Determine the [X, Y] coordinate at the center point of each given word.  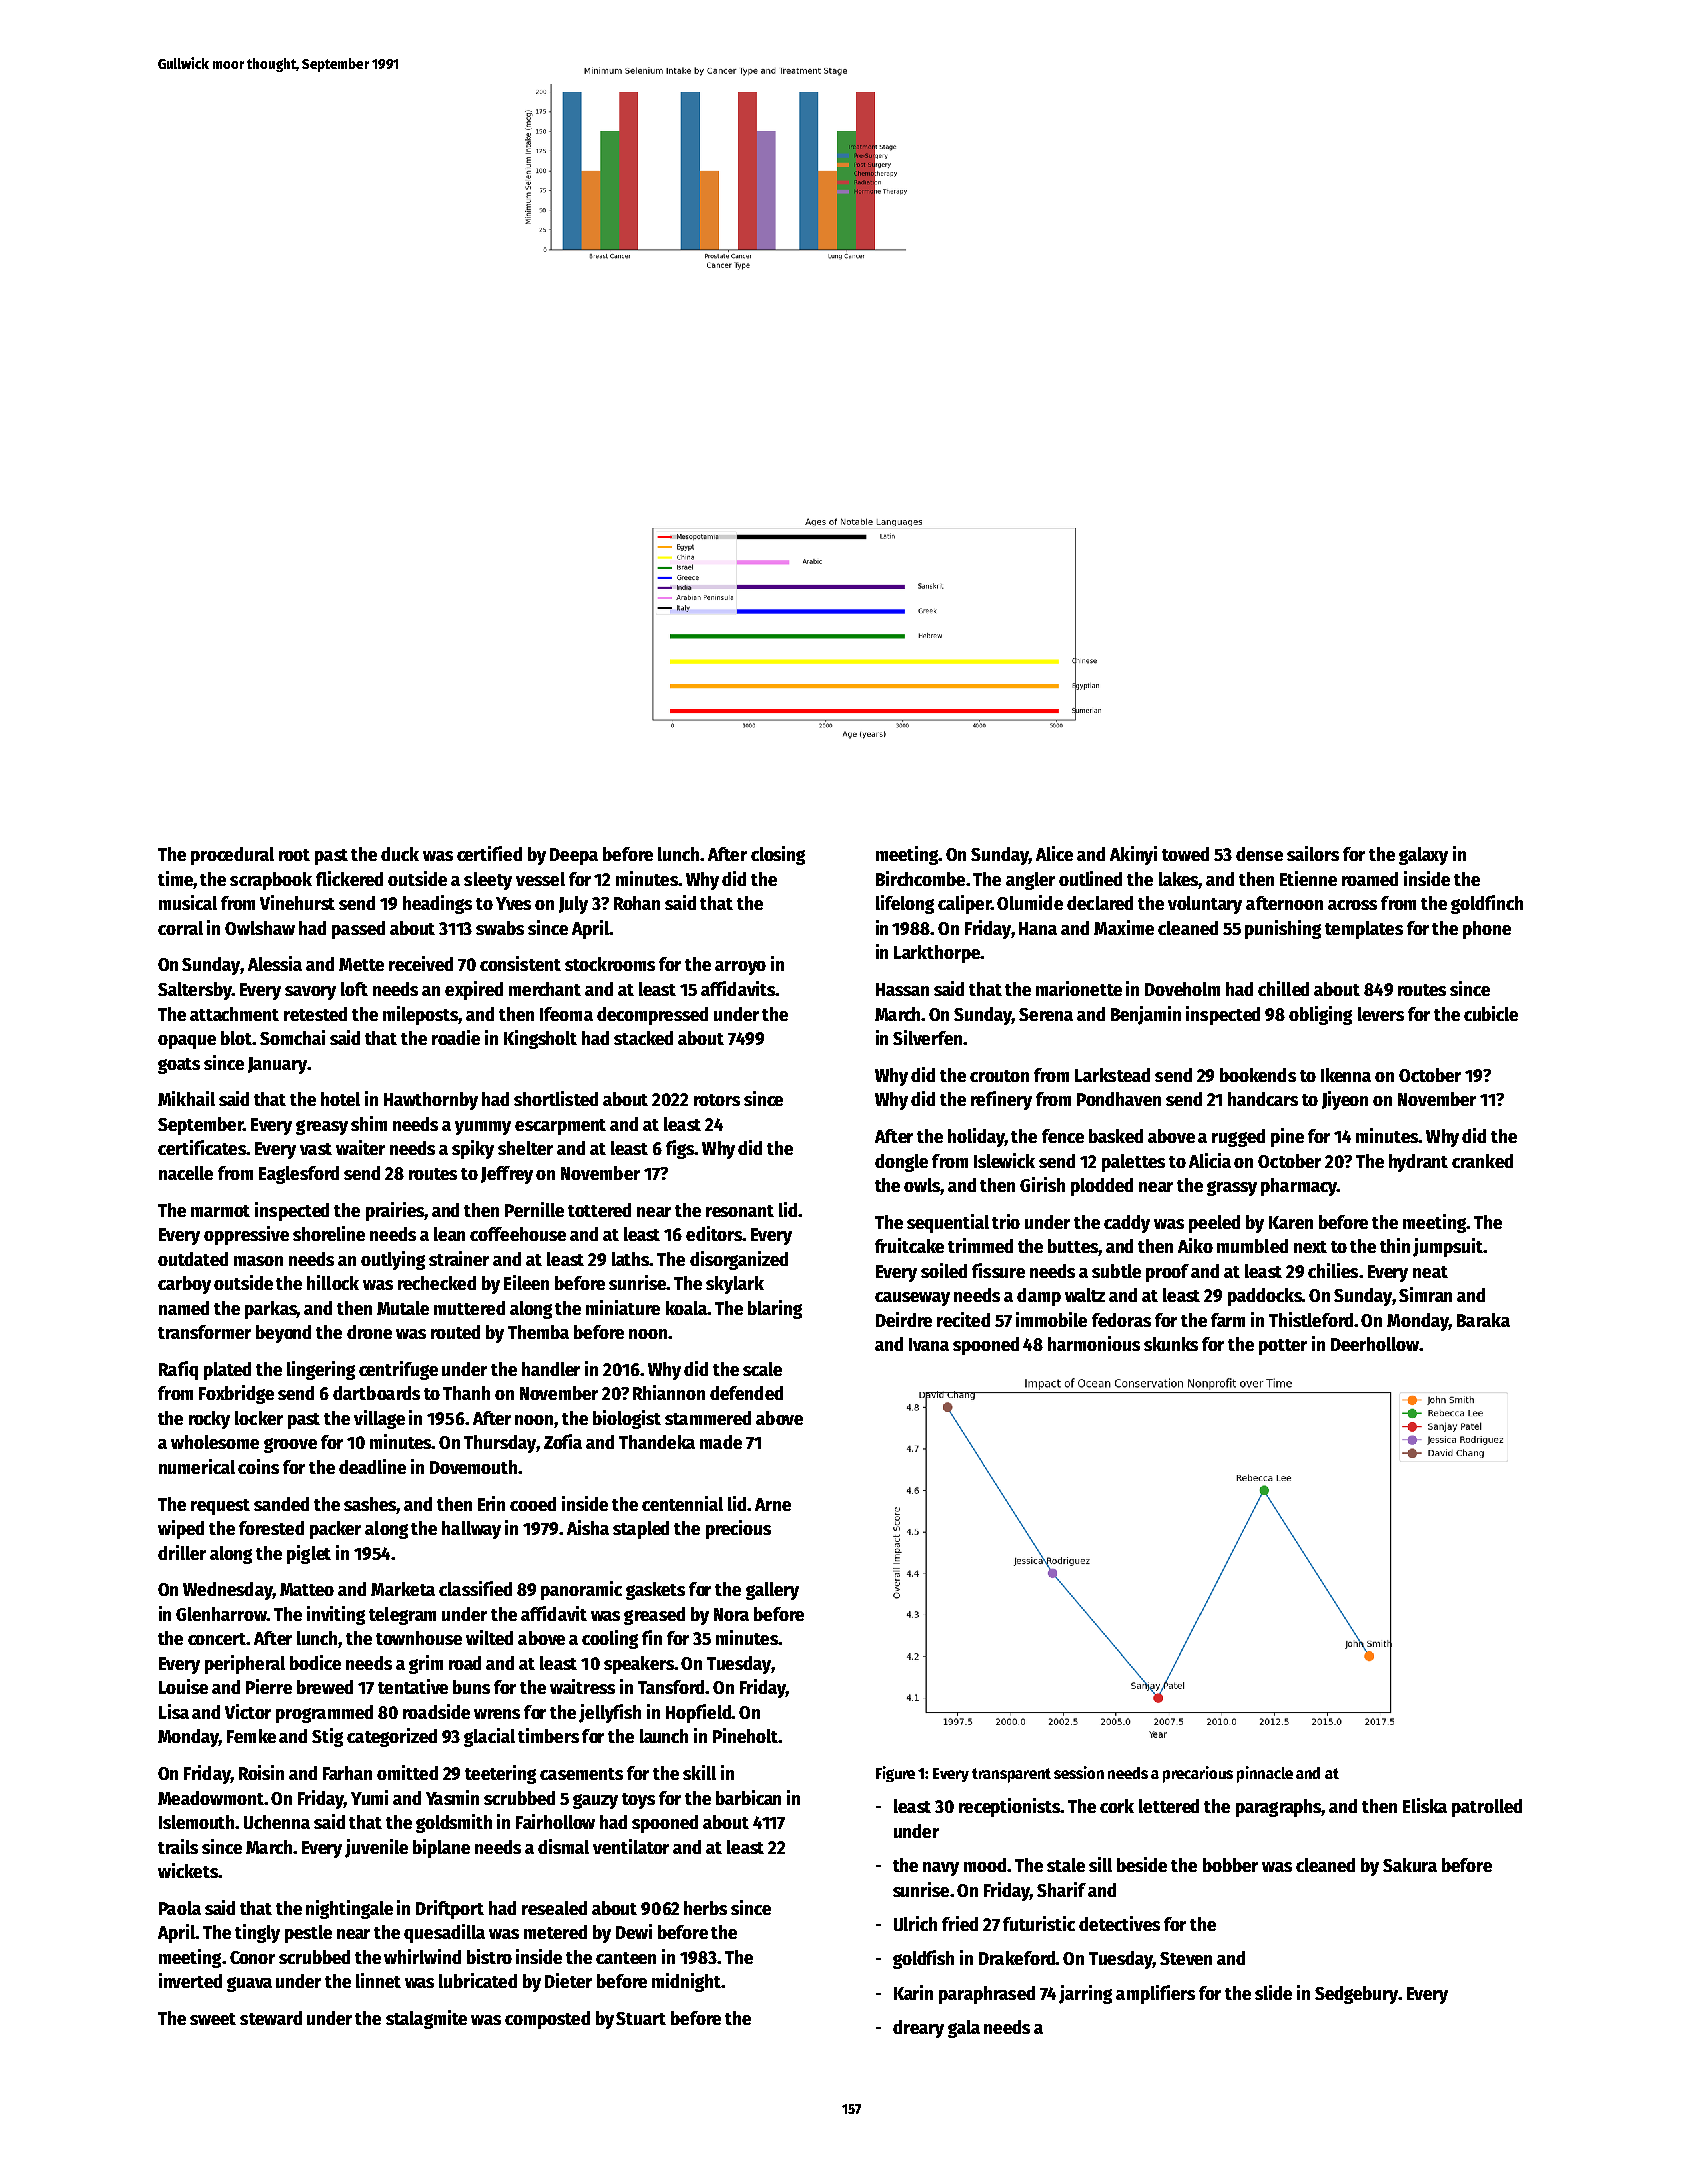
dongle [901, 1163]
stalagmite [426, 2019]
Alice [1054, 853]
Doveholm [1182, 989]
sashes [370, 1504]
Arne [773, 1504]
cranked [1482, 1161]
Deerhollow [1375, 1344]
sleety [488, 881]
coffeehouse [518, 1234]
